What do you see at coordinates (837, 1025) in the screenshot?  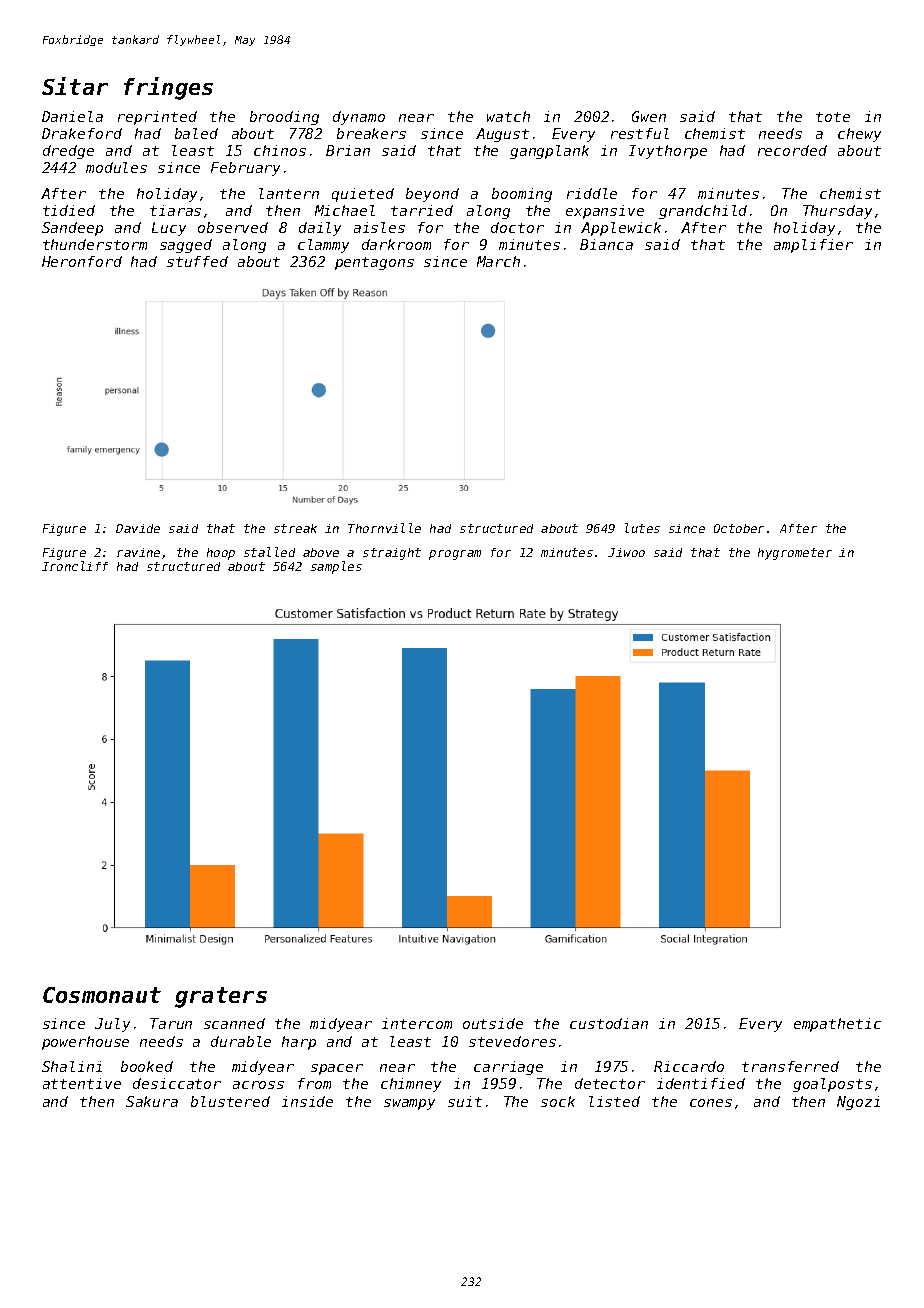 I see `empathetic` at bounding box center [837, 1025].
